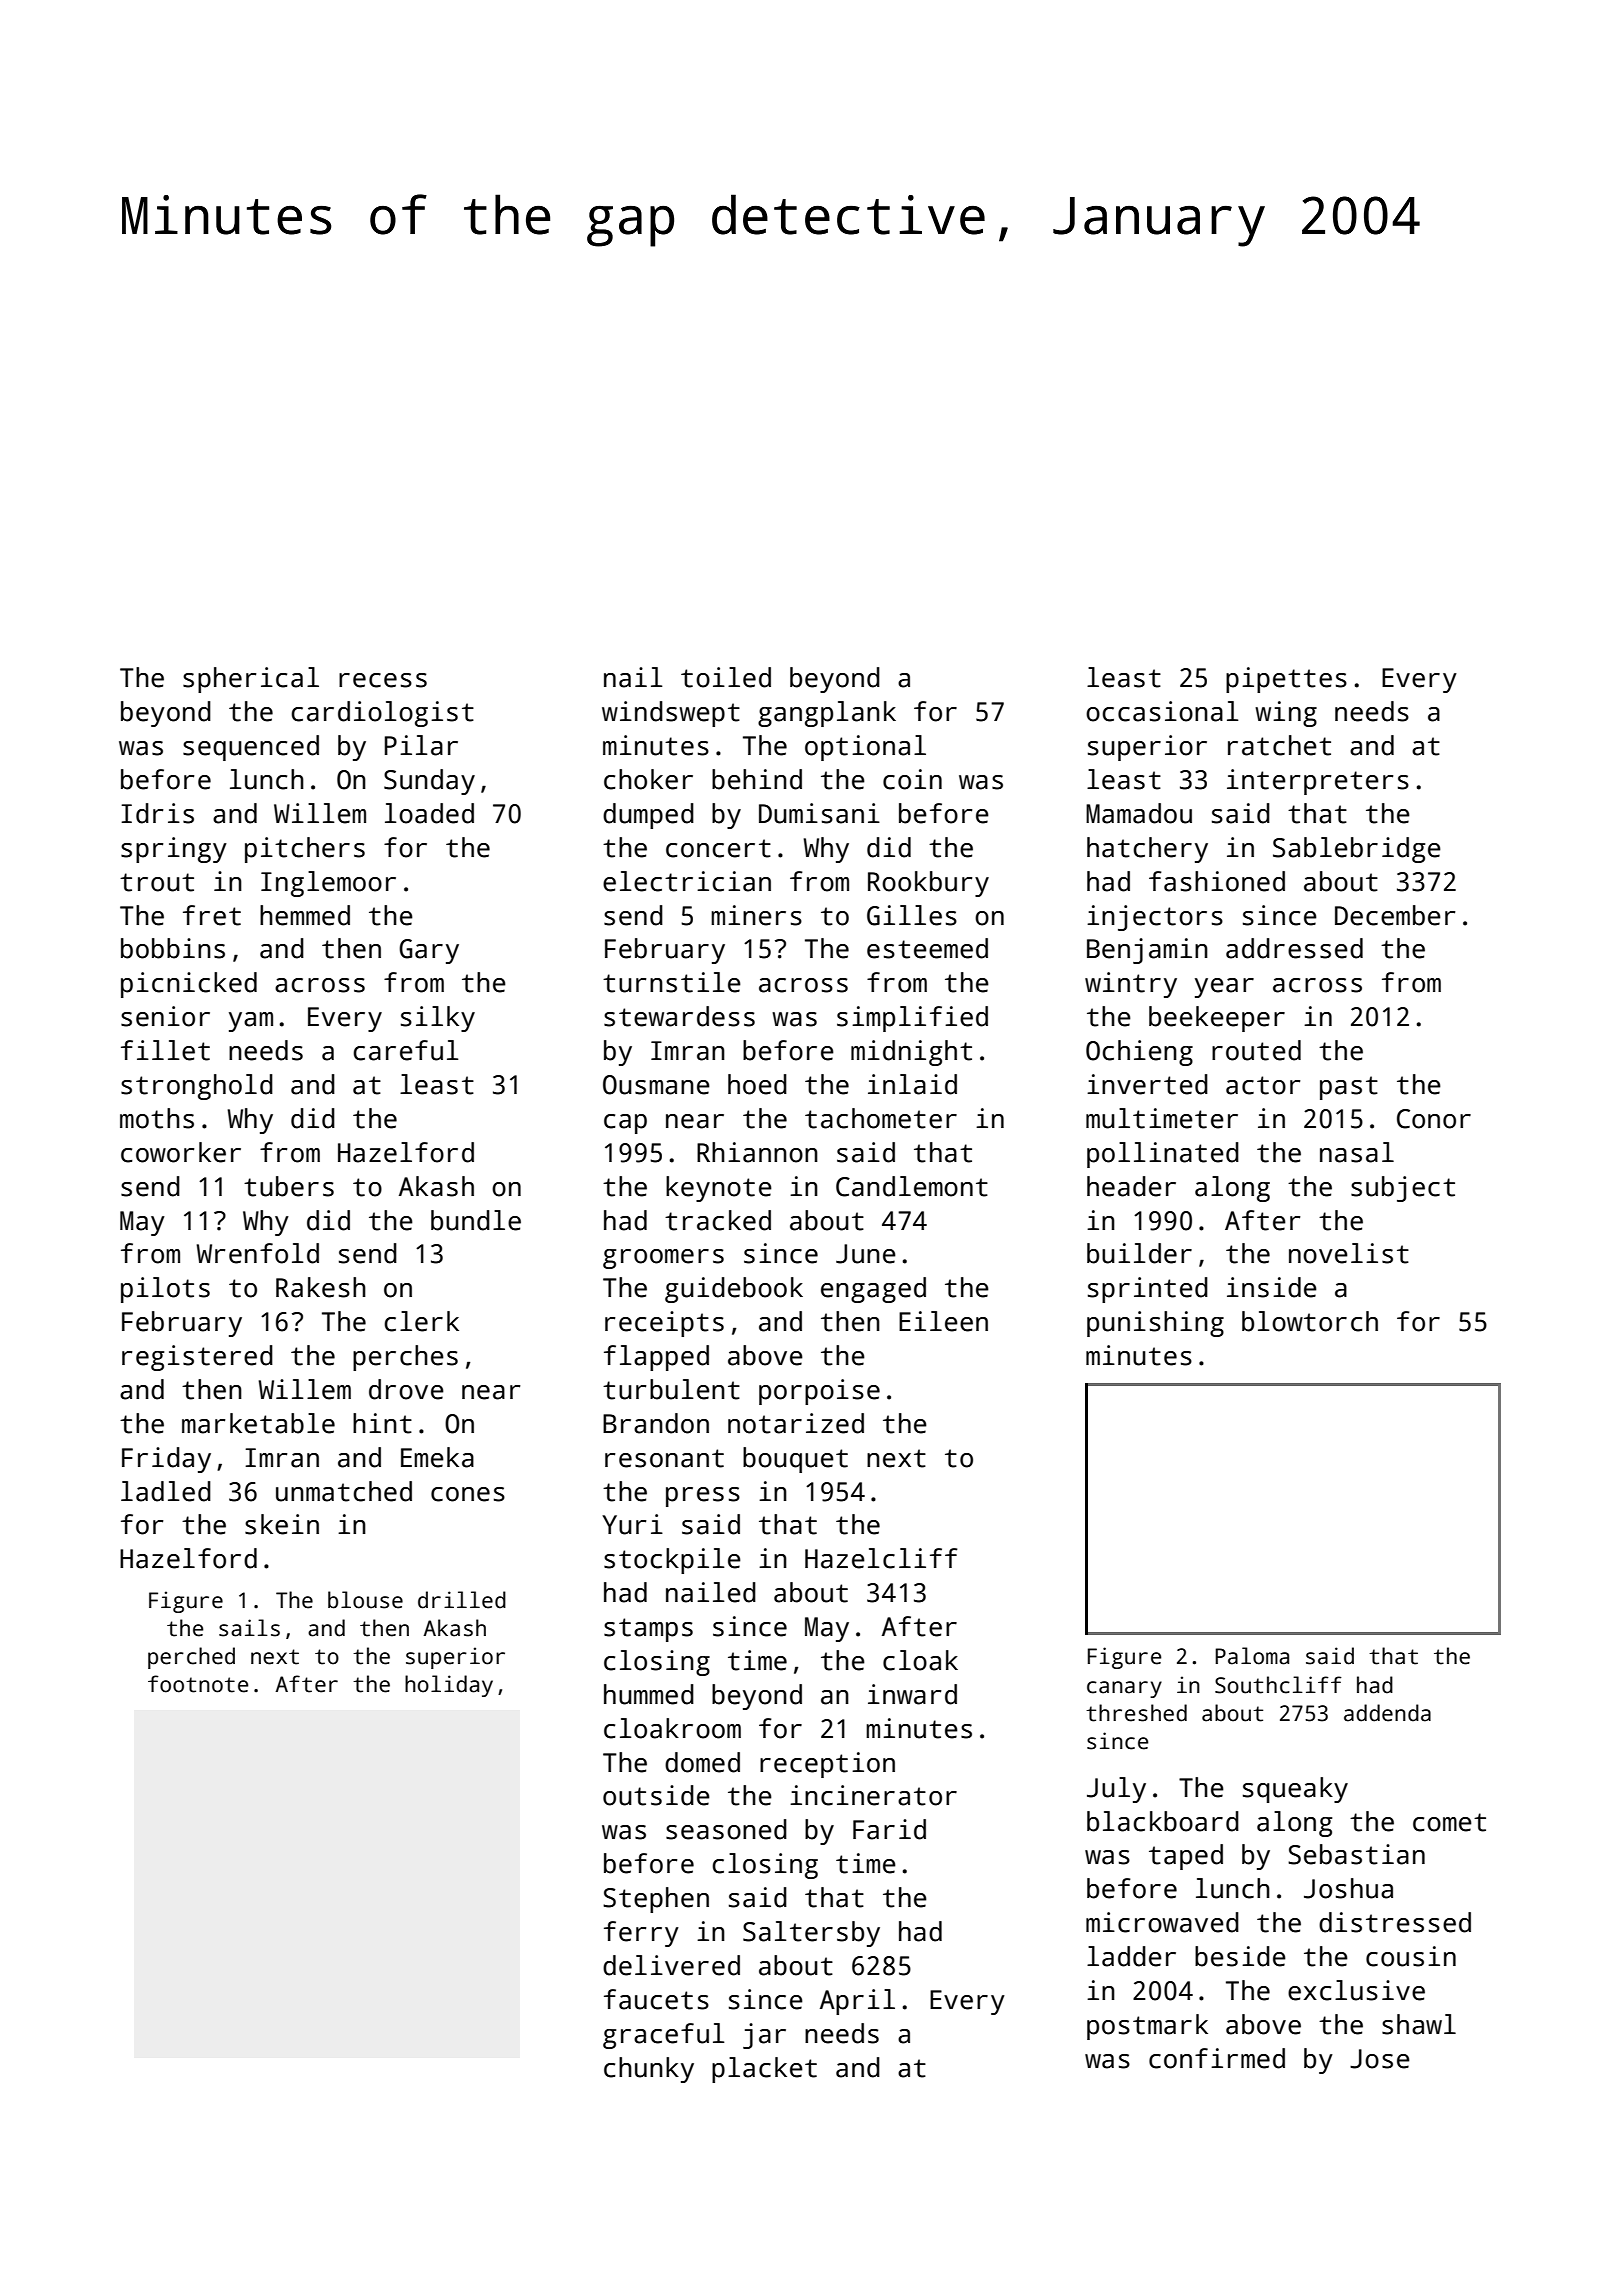  Describe the element at coordinates (648, 1630) in the screenshot. I see `stamps` at that location.
